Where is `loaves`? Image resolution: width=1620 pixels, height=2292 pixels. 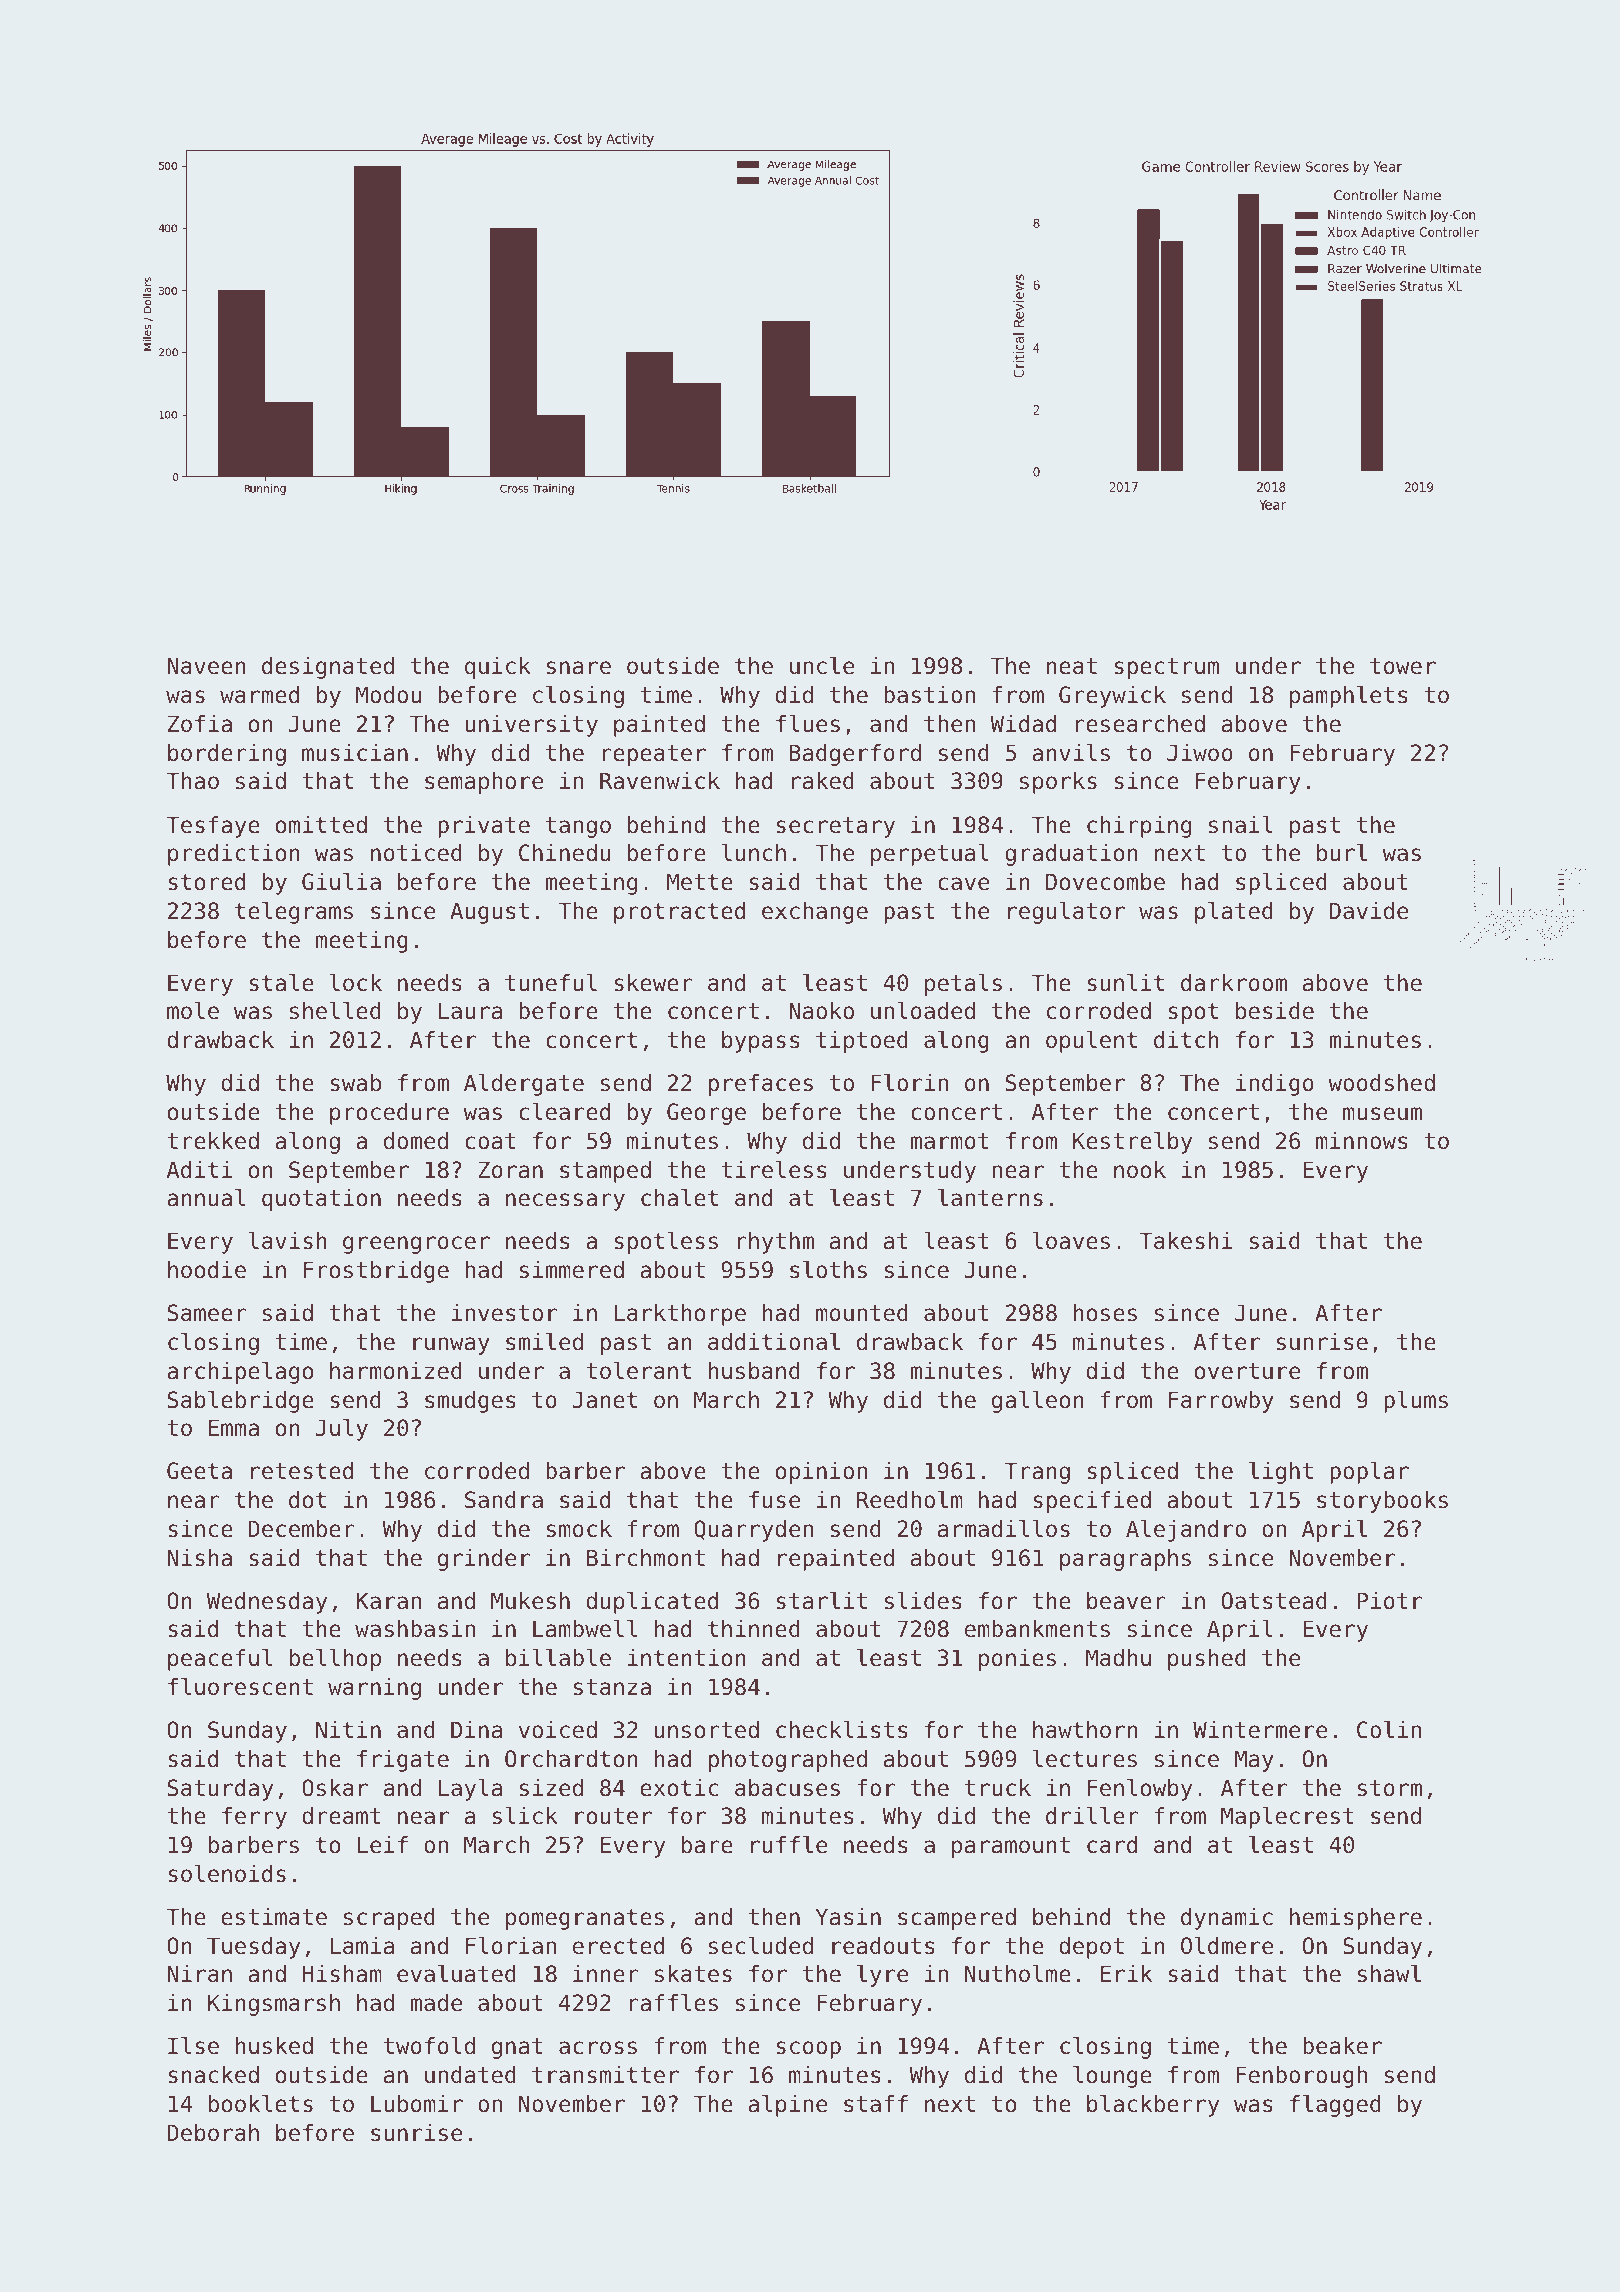 loaves is located at coordinates (1071, 1241).
